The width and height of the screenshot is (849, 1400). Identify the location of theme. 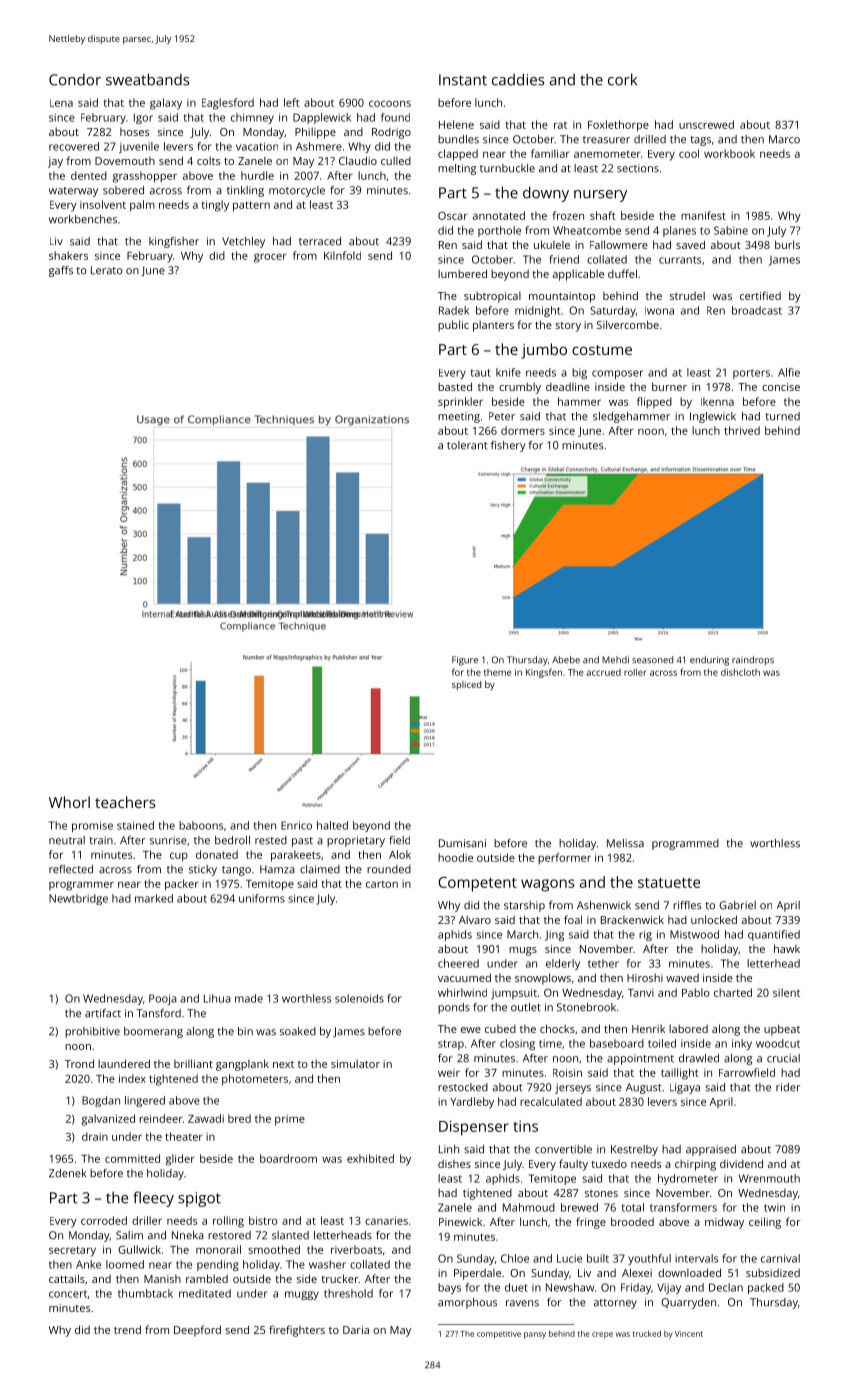
(497, 672).
